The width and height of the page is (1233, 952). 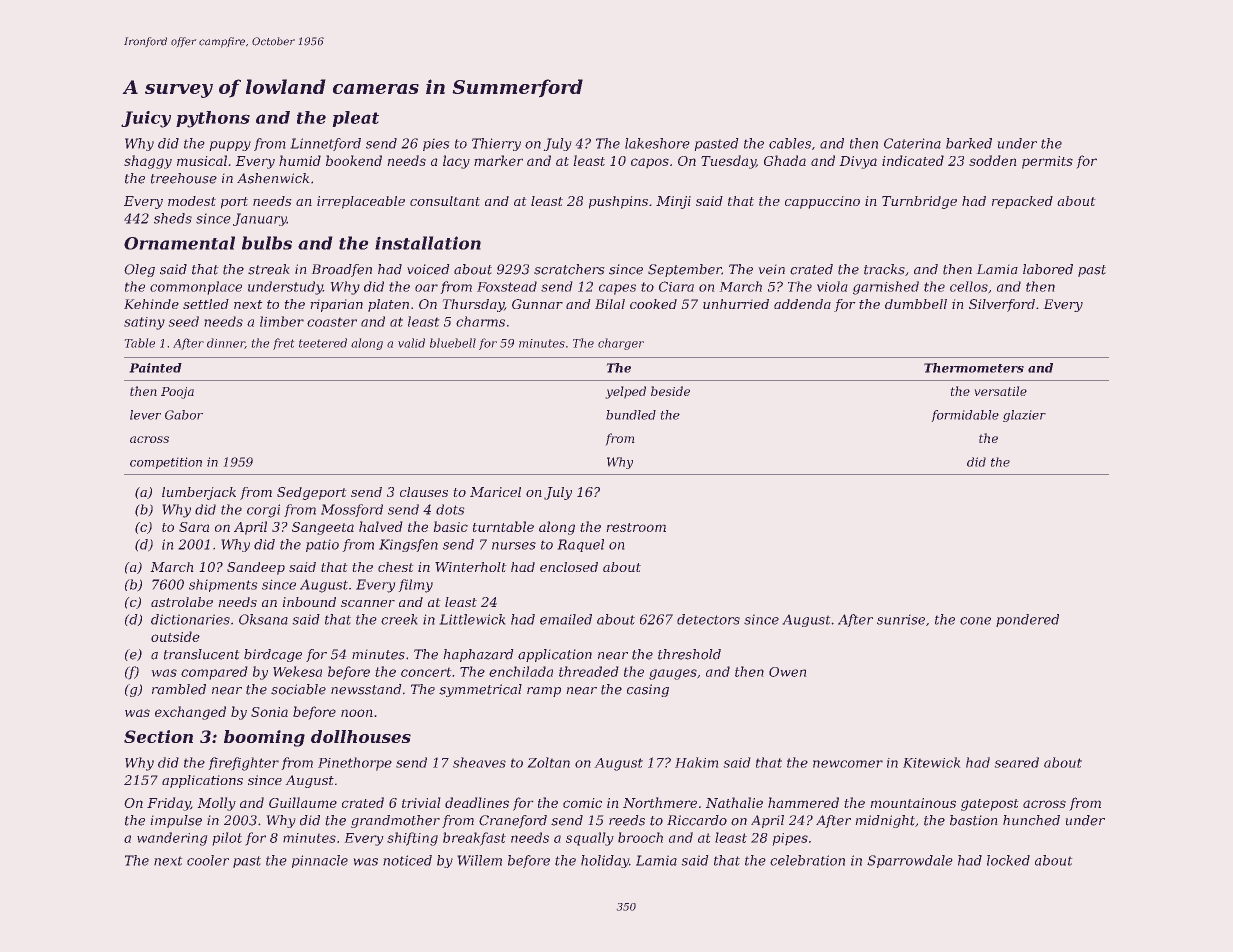 What do you see at coordinates (320, 861) in the page?
I see `pinnacle` at bounding box center [320, 861].
